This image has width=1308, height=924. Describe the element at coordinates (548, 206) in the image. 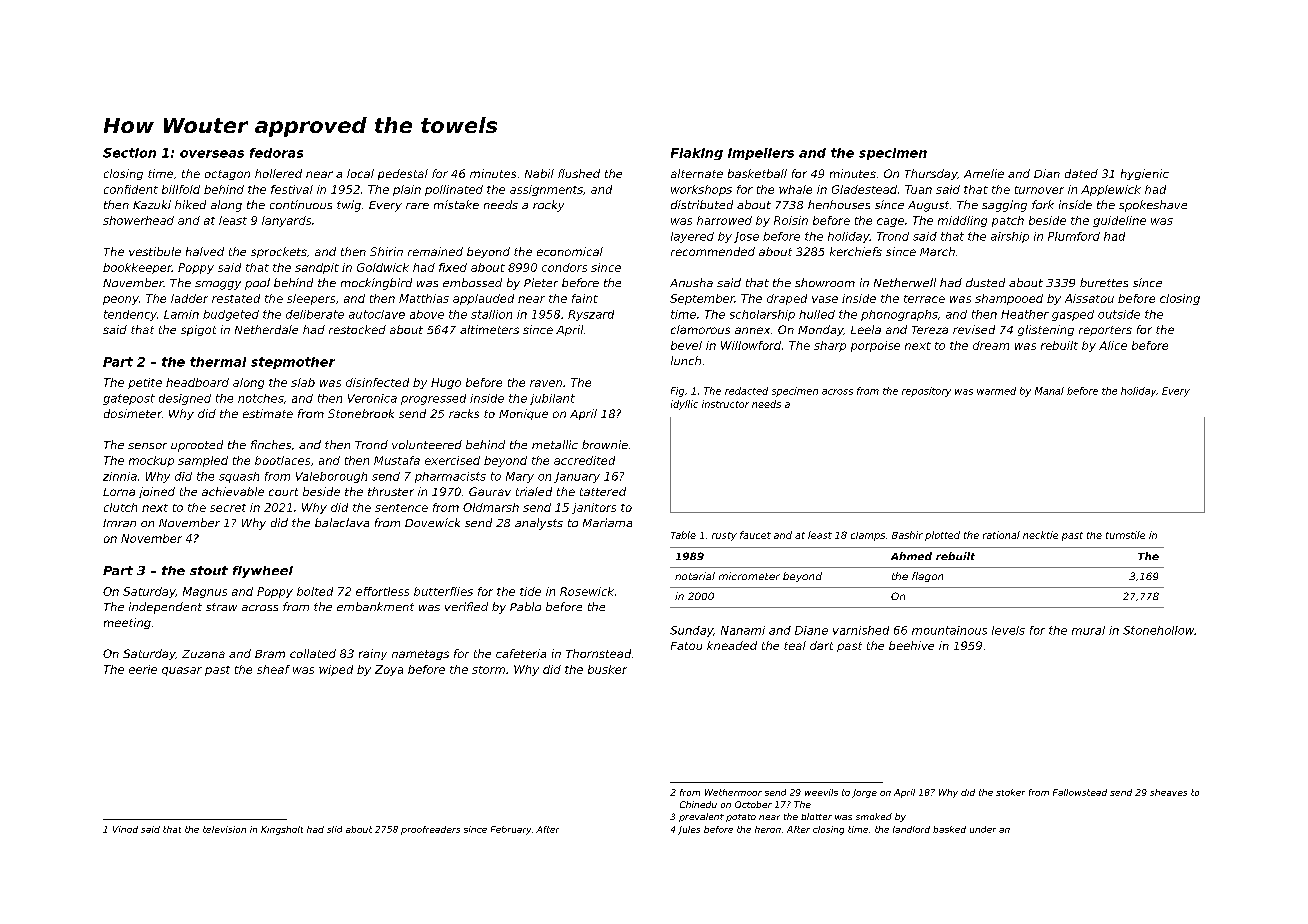

I see `rocky` at that location.
